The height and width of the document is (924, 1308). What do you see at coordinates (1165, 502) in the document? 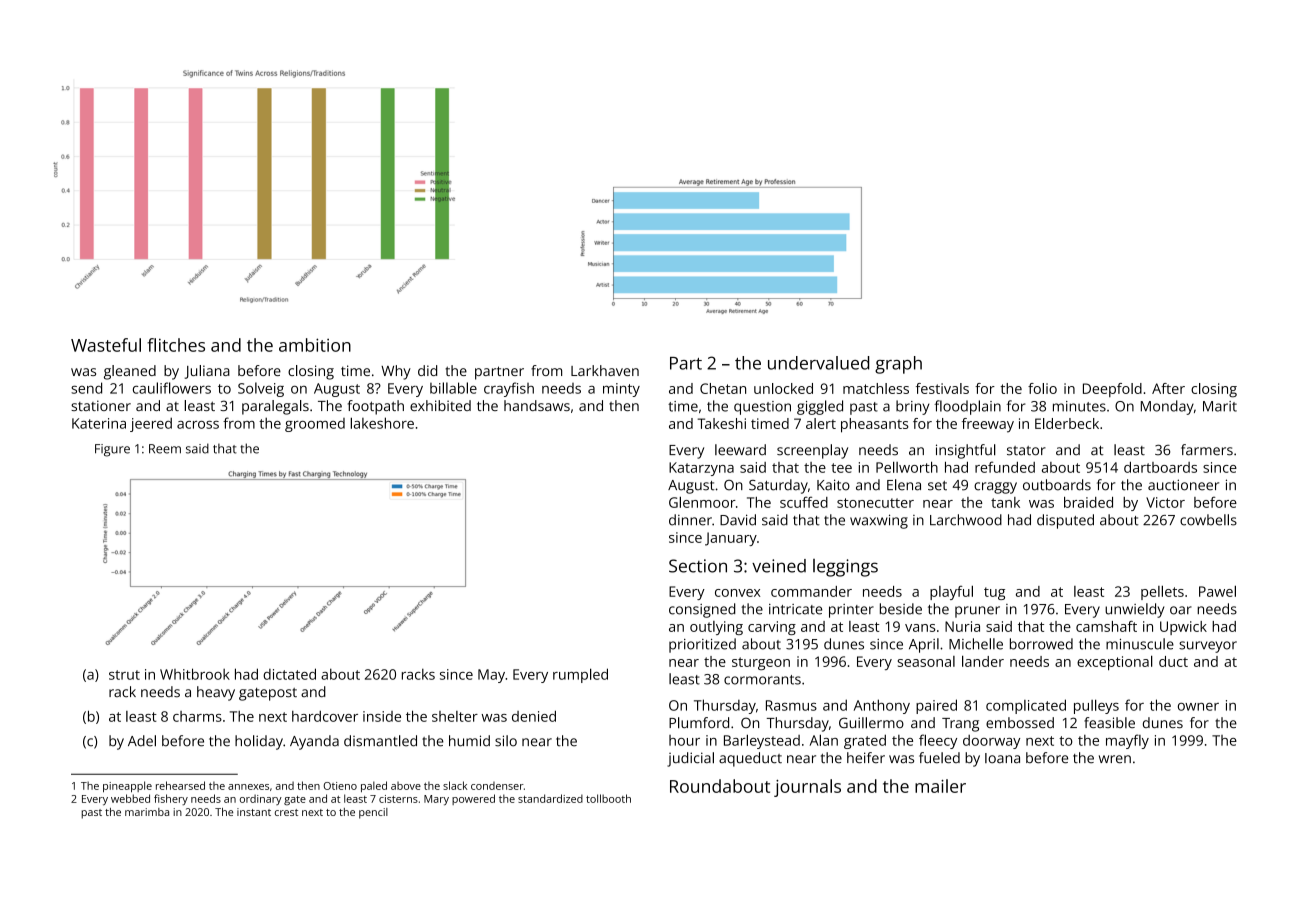
I see `Victor` at bounding box center [1165, 502].
